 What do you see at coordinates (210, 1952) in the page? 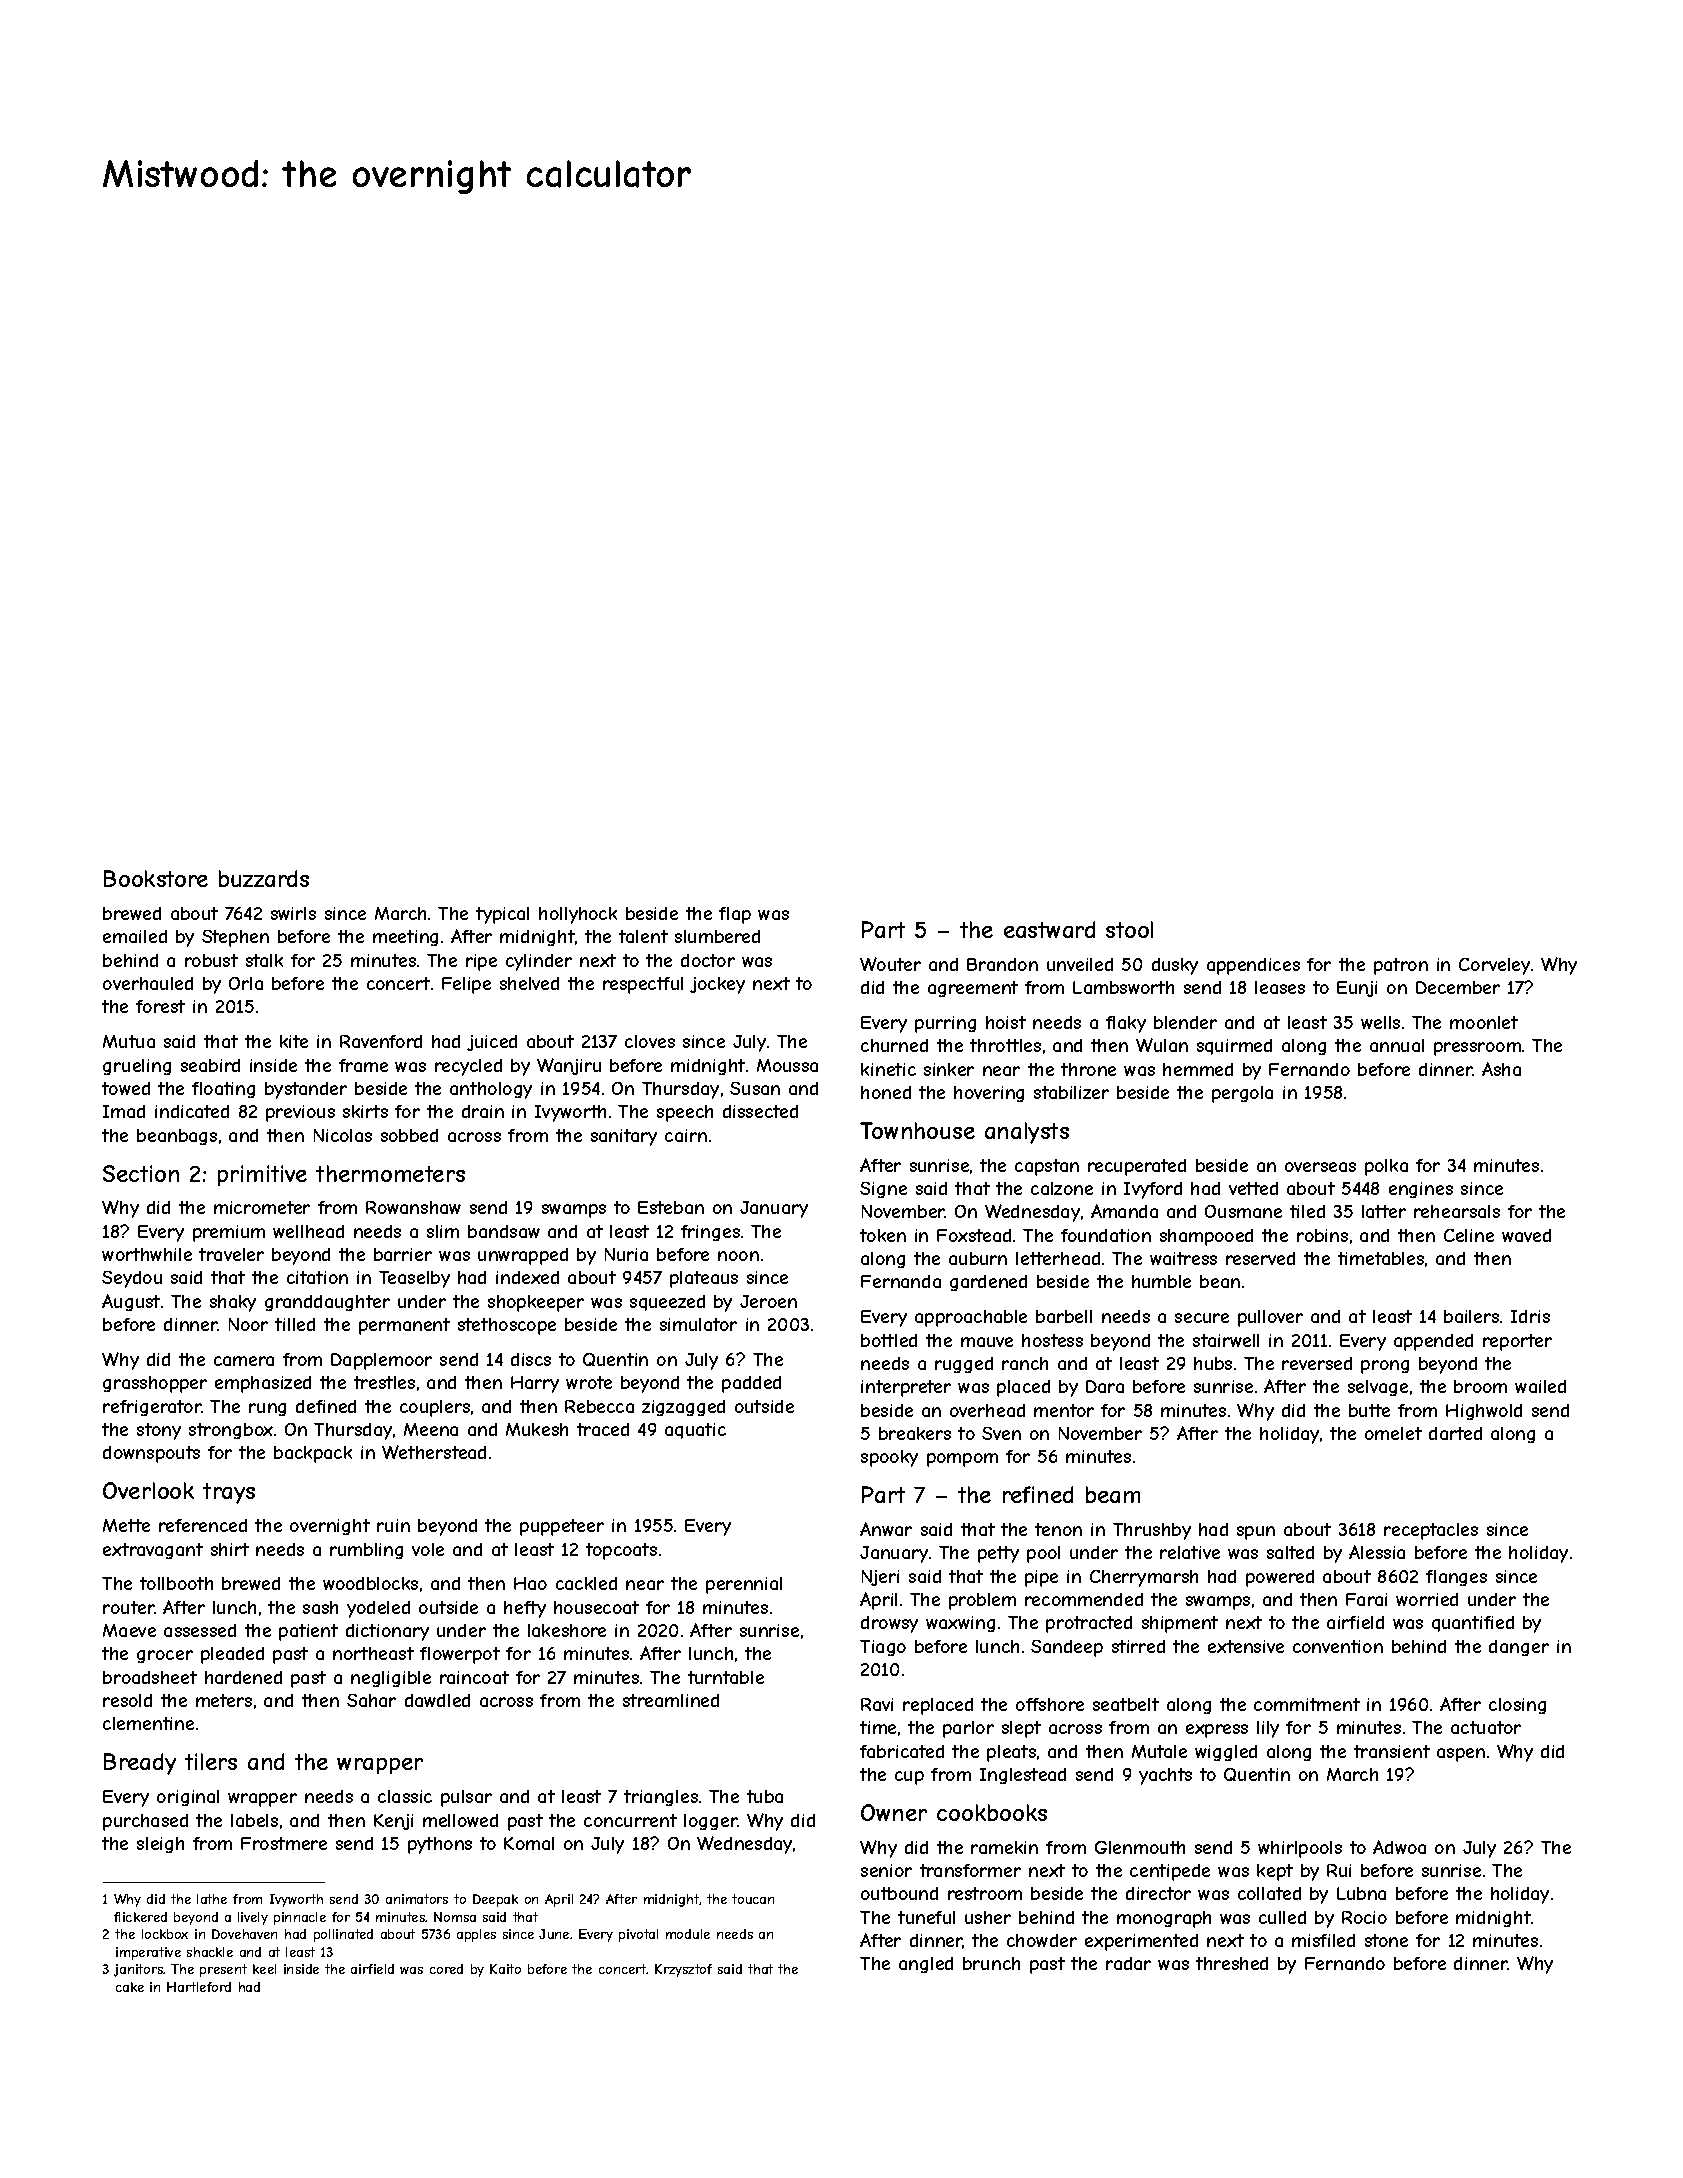
I see `shackle` at bounding box center [210, 1952].
